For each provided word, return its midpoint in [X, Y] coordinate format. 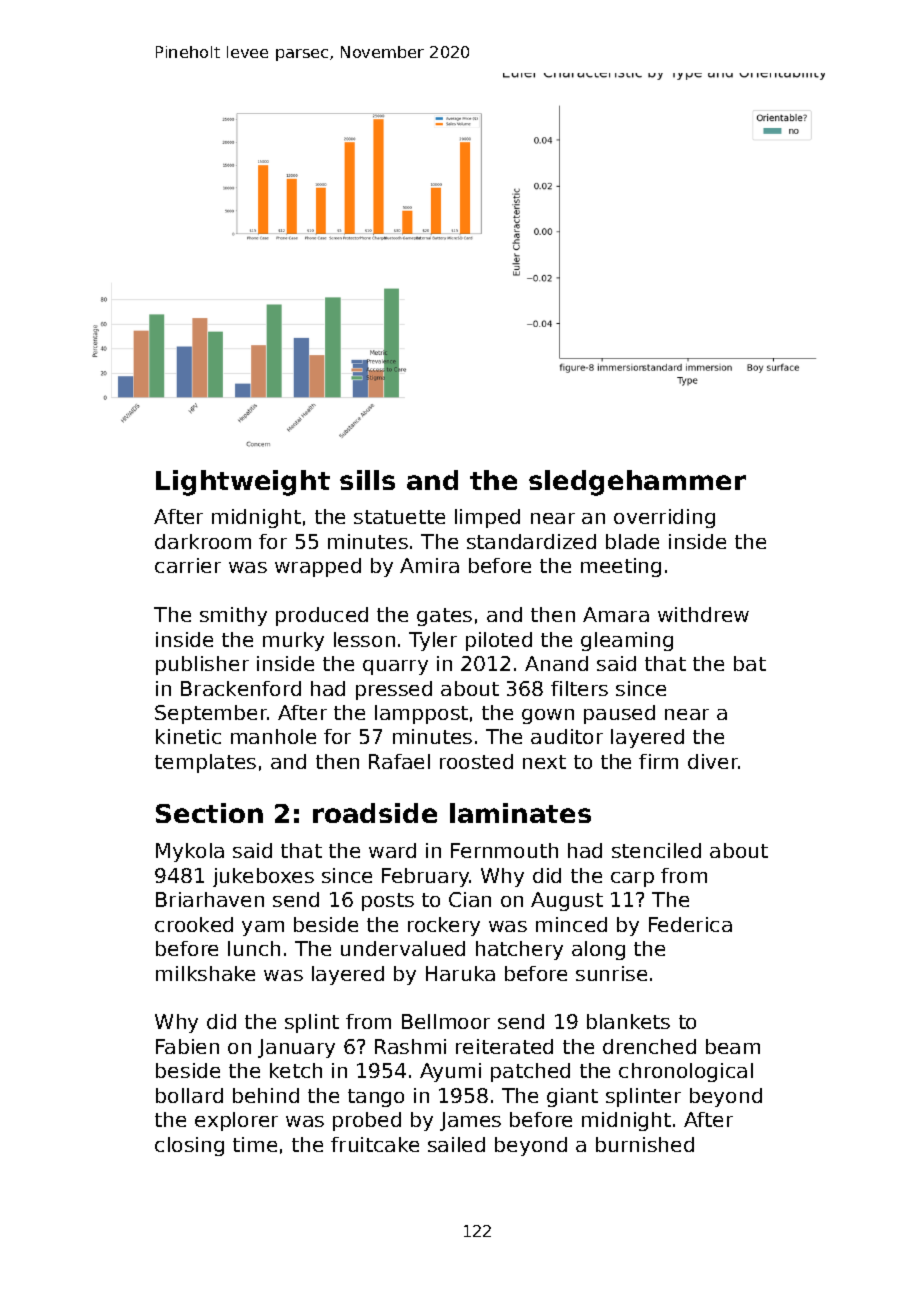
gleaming [627, 641]
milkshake [205, 973]
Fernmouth [504, 850]
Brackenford [241, 688]
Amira [429, 565]
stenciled [656, 850]
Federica [690, 924]
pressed [394, 690]
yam [263, 928]
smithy [233, 616]
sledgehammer [637, 483]
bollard [189, 1095]
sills [367, 480]
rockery [444, 926]
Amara [616, 614]
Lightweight [243, 483]
